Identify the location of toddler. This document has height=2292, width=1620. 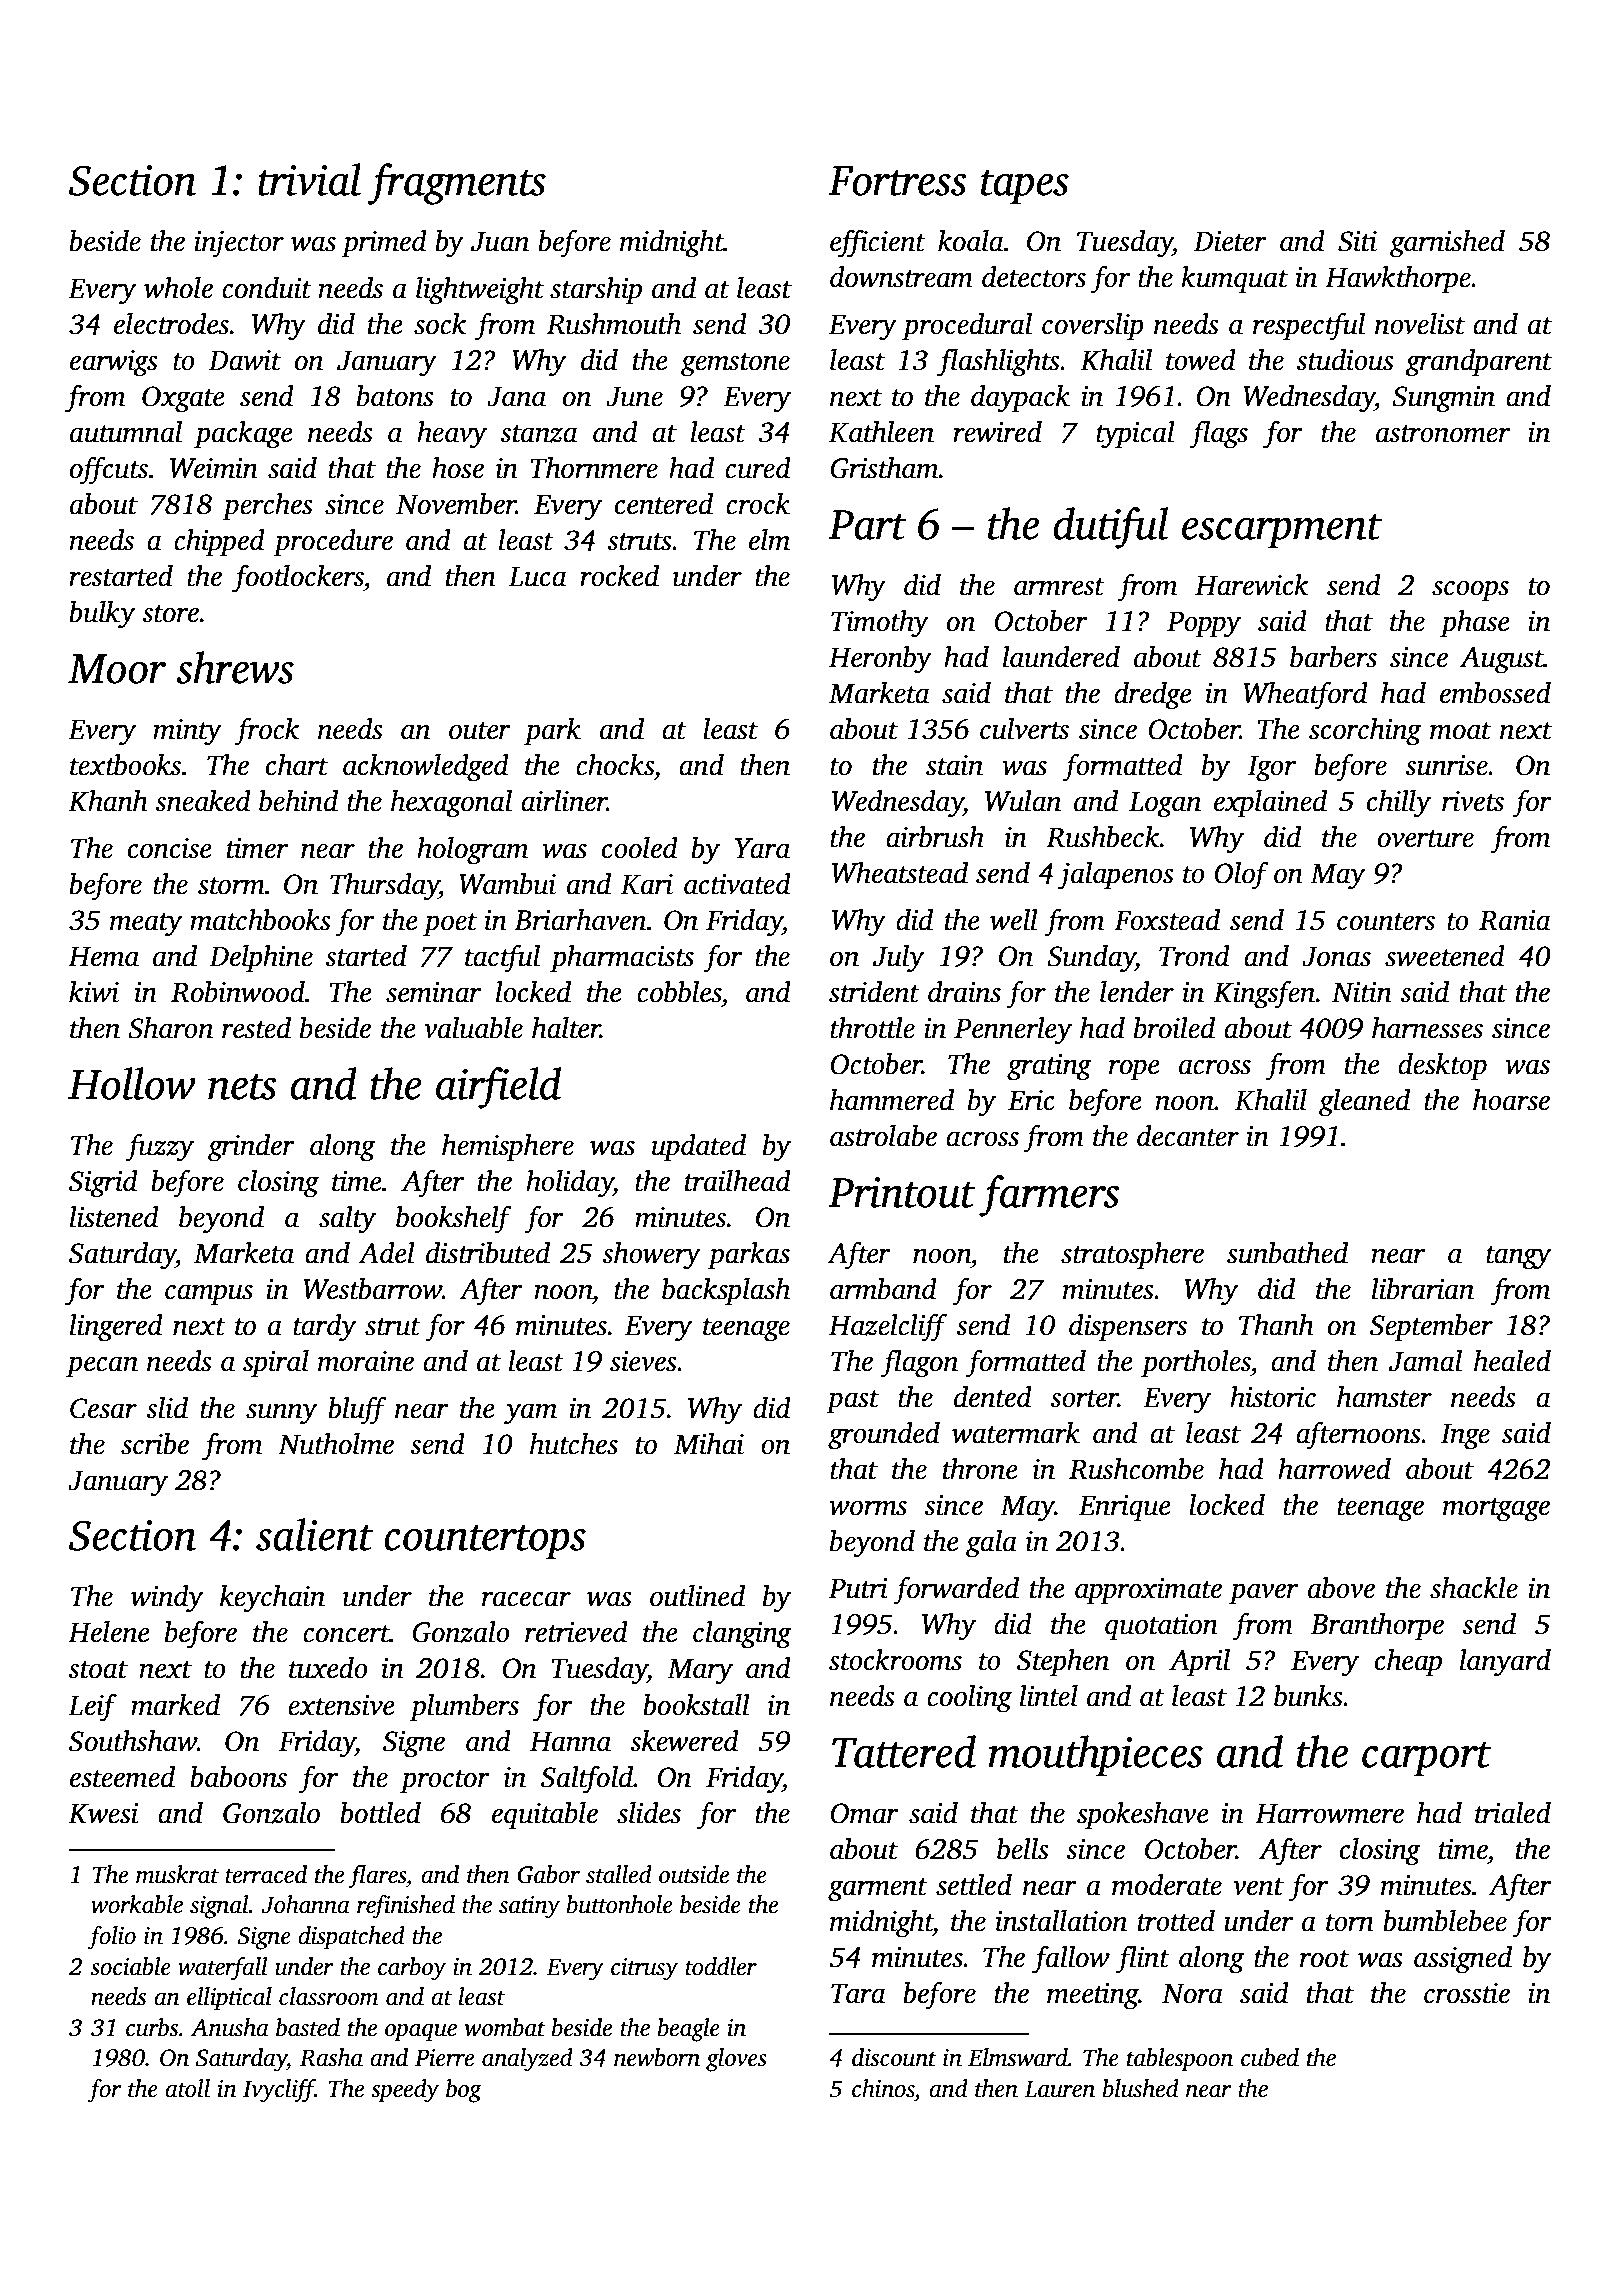
(721, 1966).
